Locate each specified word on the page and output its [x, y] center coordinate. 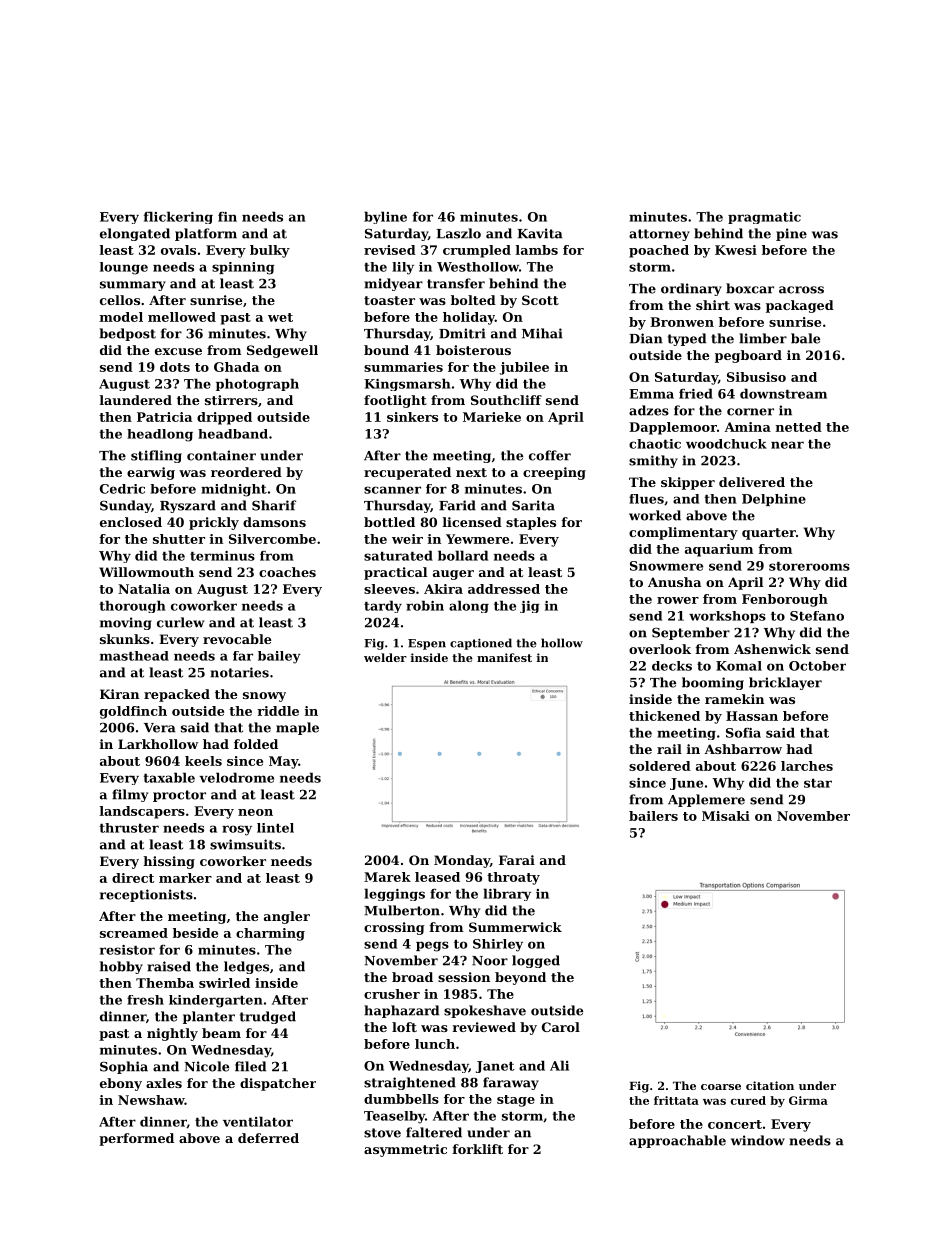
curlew [180, 622]
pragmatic [764, 218]
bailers [653, 816]
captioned [481, 644]
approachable [677, 1141]
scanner [392, 490]
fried [696, 393]
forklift [478, 1149]
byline [385, 217]
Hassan [752, 716]
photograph [257, 384]
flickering [178, 217]
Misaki [726, 816]
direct [133, 878]
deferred [268, 1138]
